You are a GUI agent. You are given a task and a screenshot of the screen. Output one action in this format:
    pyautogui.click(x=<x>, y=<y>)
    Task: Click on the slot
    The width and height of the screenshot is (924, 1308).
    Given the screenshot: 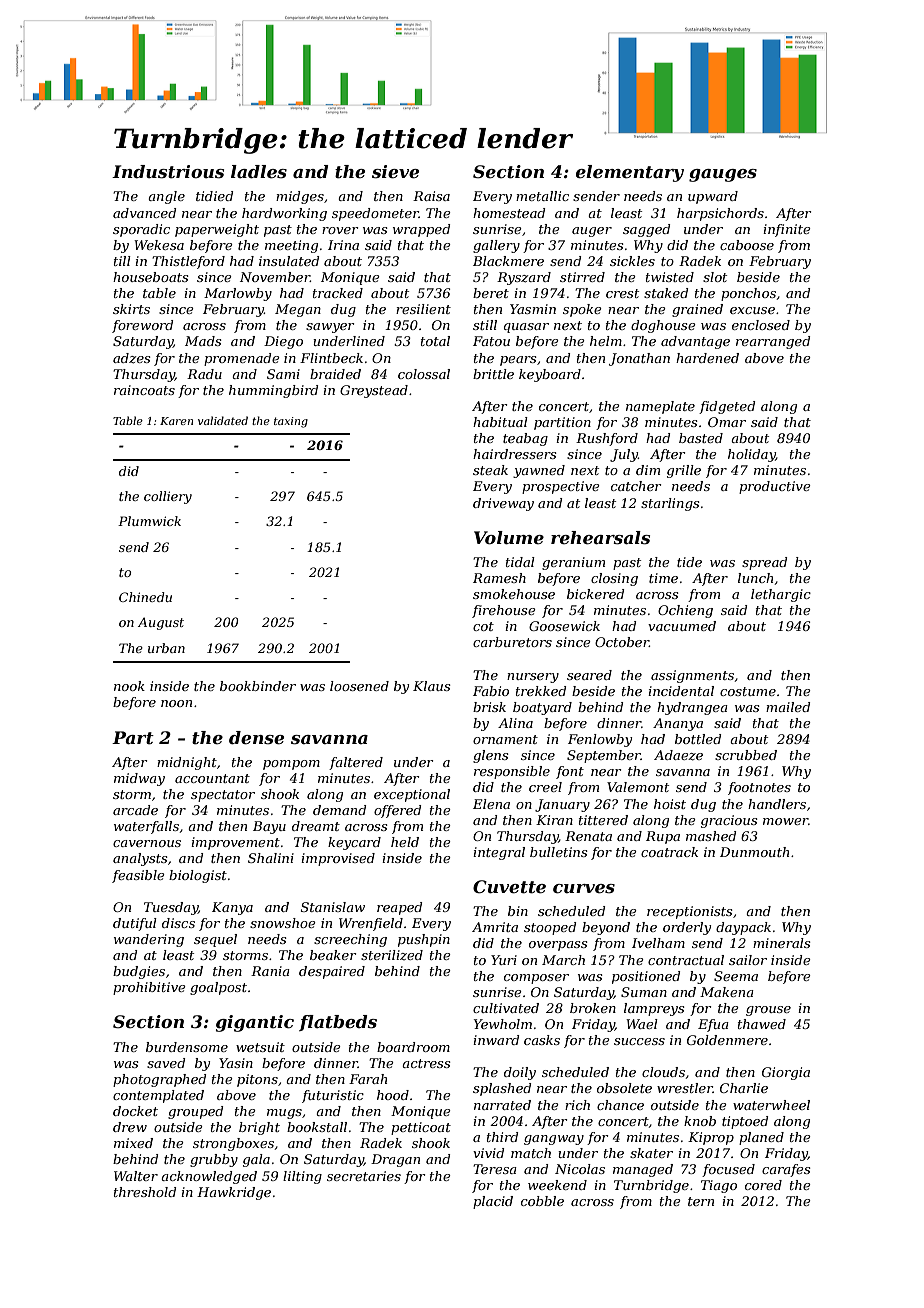 What is the action you would take?
    pyautogui.click(x=715, y=277)
